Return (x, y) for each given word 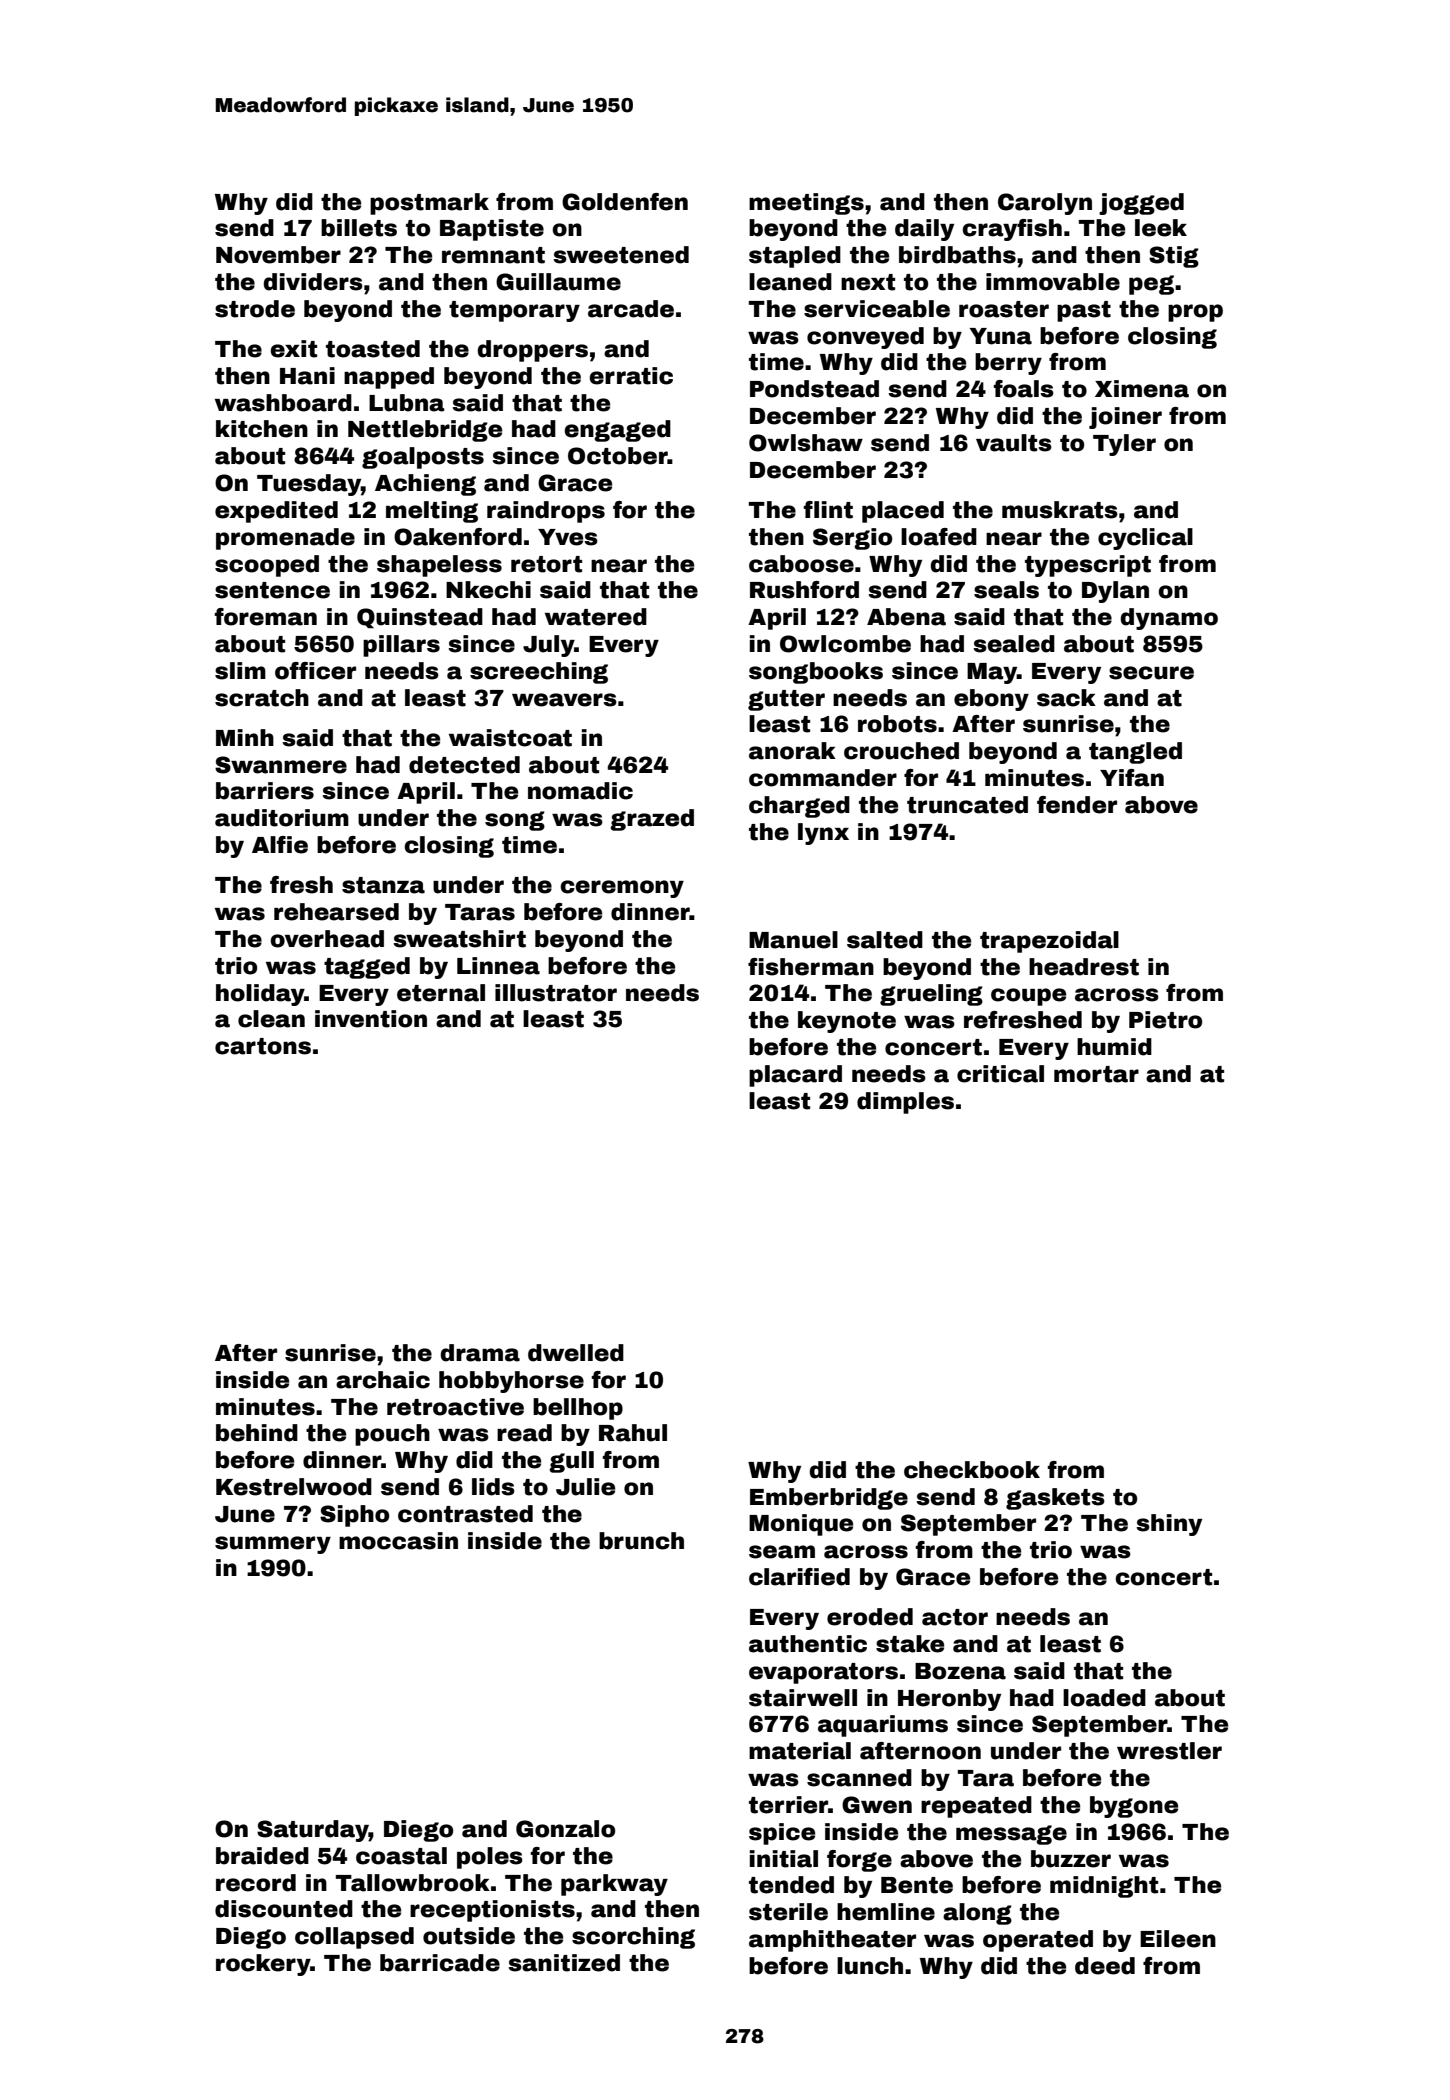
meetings (806, 204)
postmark (429, 204)
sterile (788, 1912)
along (977, 1914)
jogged (1141, 204)
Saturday (313, 1831)
